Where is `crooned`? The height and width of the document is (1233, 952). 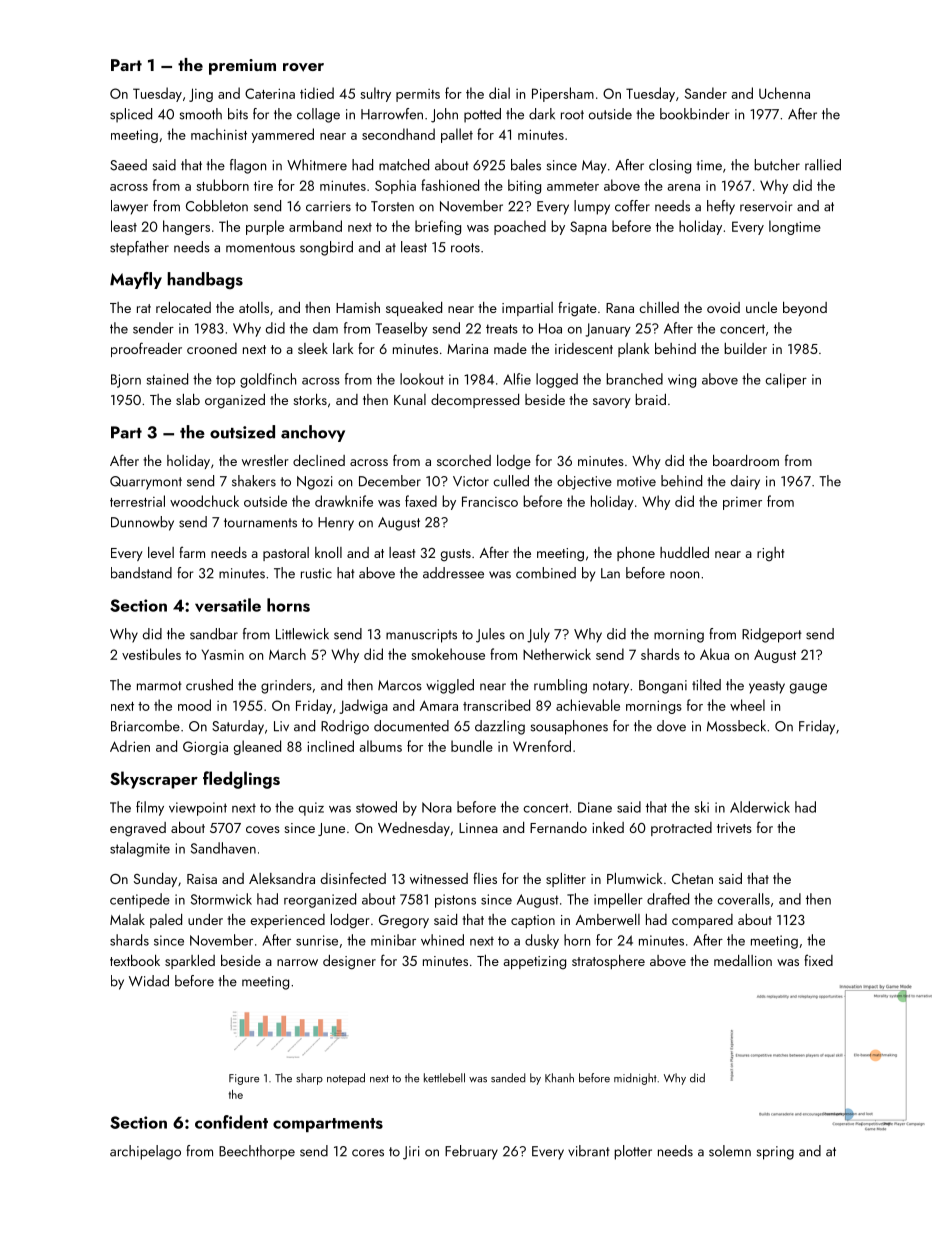
crooned is located at coordinates (212, 348).
